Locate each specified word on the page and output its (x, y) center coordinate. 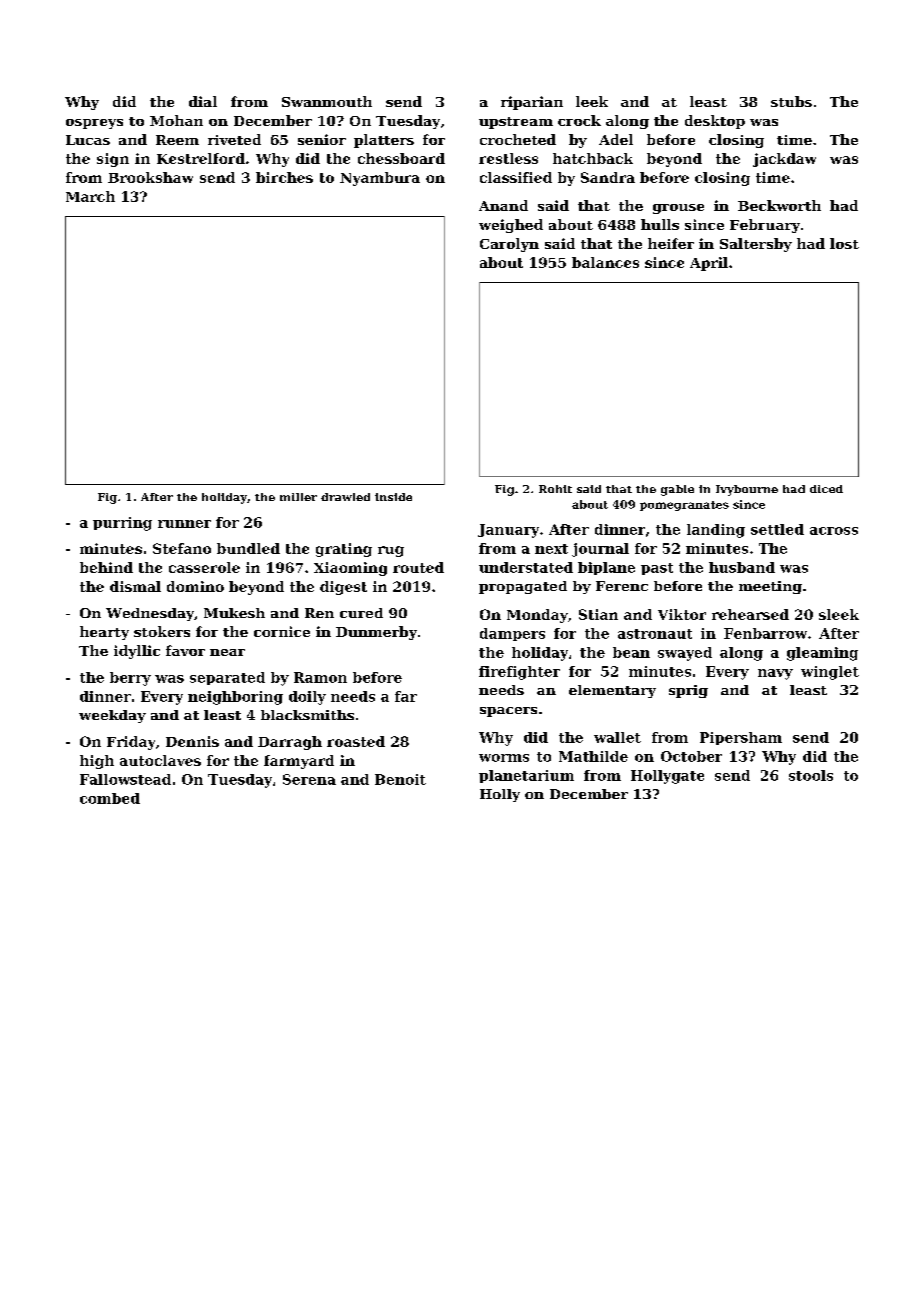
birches (284, 177)
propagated (523, 587)
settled (777, 529)
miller (298, 497)
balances (605, 262)
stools (811, 775)
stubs (791, 101)
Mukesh (234, 613)
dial (203, 101)
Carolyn (509, 245)
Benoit (400, 779)
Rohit (555, 489)
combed (110, 798)
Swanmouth (327, 101)
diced (826, 489)
